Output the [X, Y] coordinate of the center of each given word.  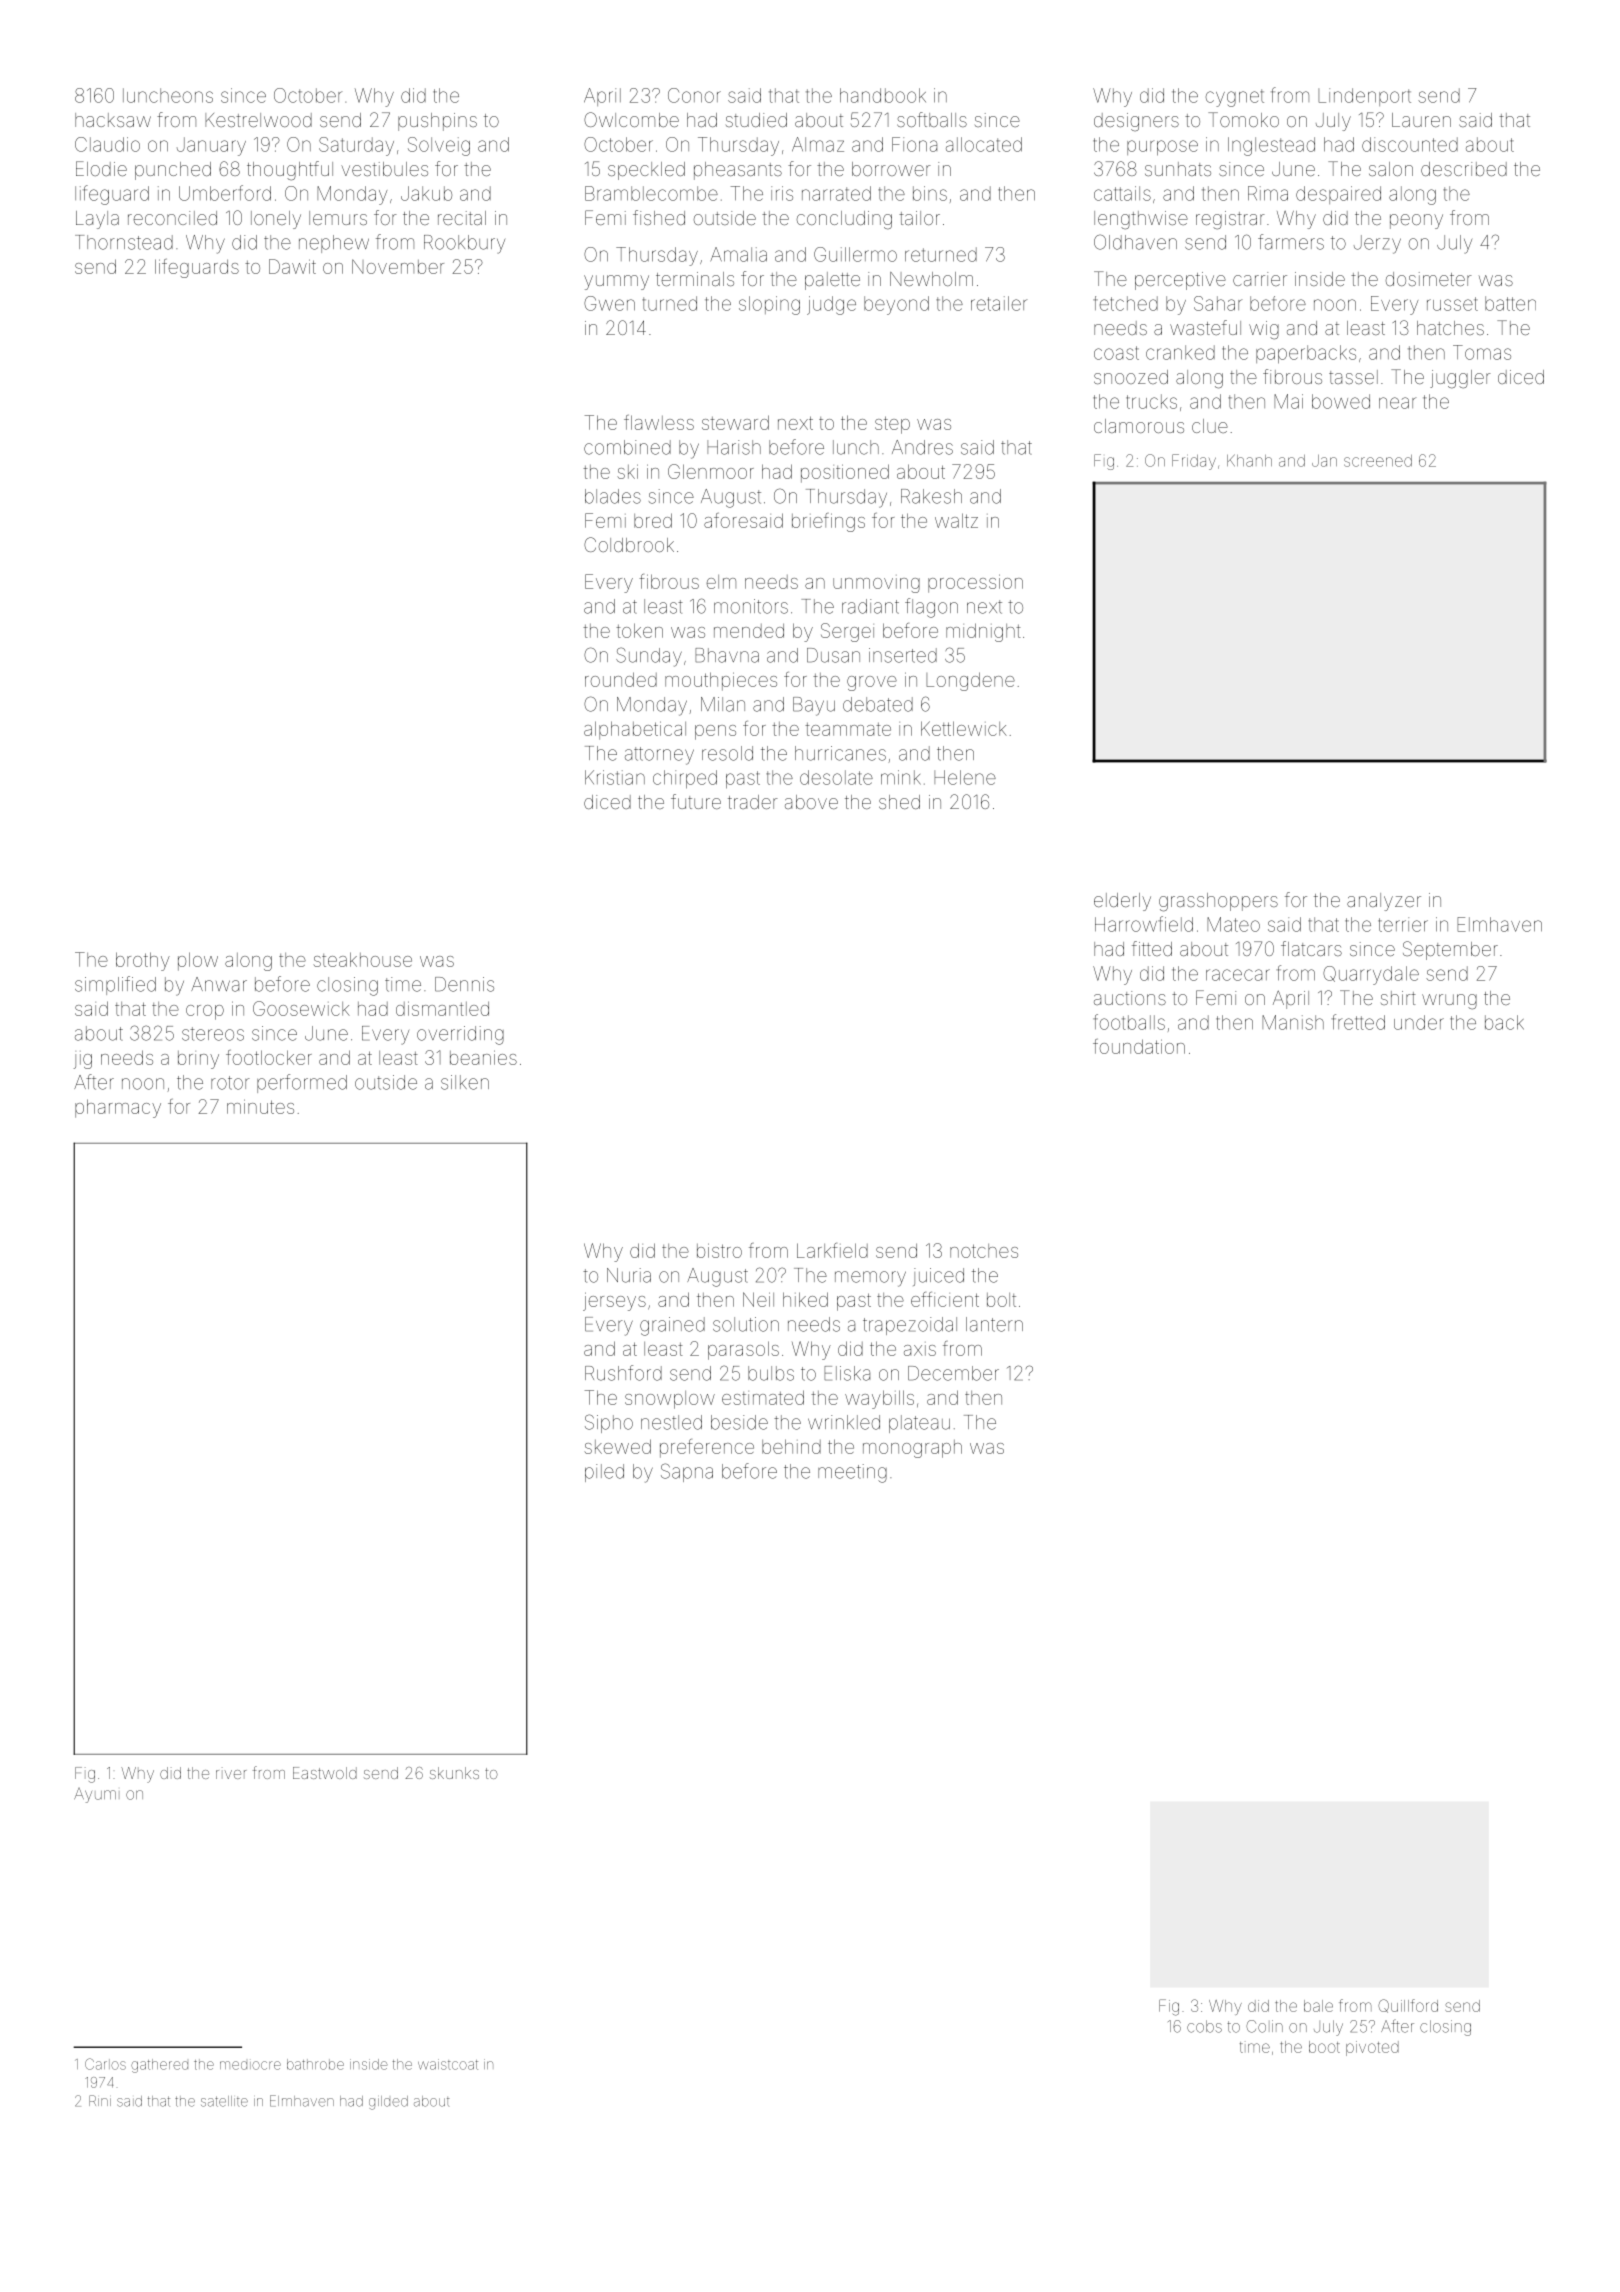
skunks [454, 1773]
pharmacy [118, 1108]
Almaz [818, 144]
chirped [685, 779]
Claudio [107, 144]
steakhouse [362, 959]
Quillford [1408, 2006]
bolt [1001, 1300]
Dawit [292, 266]
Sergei [847, 632]
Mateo [1233, 924]
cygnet [1235, 98]
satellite [224, 2101]
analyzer [1384, 902]
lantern [994, 1324]
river [231, 1773]
